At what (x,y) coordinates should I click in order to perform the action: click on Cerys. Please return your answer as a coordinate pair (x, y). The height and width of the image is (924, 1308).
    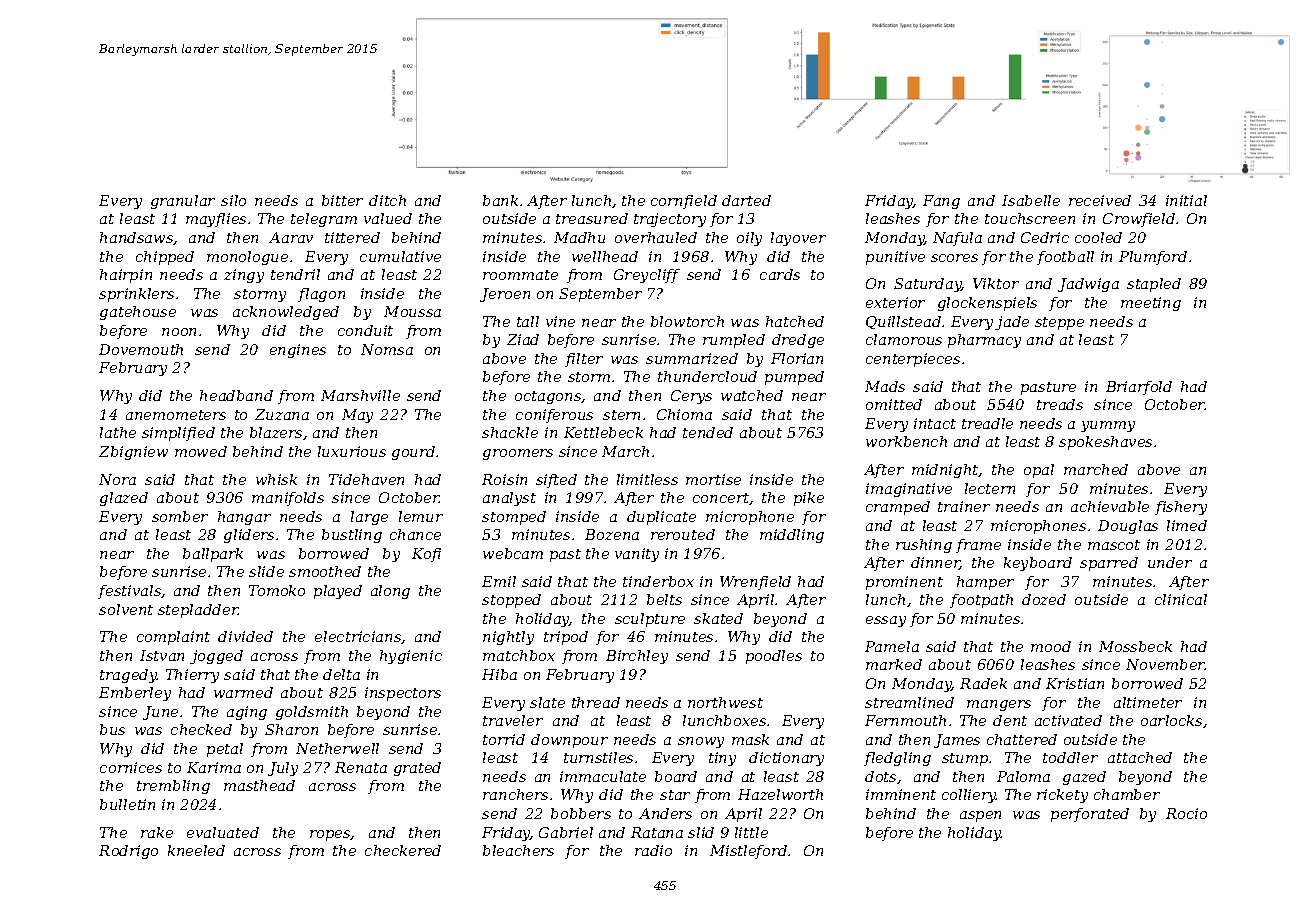
    Looking at the image, I should click on (691, 397).
